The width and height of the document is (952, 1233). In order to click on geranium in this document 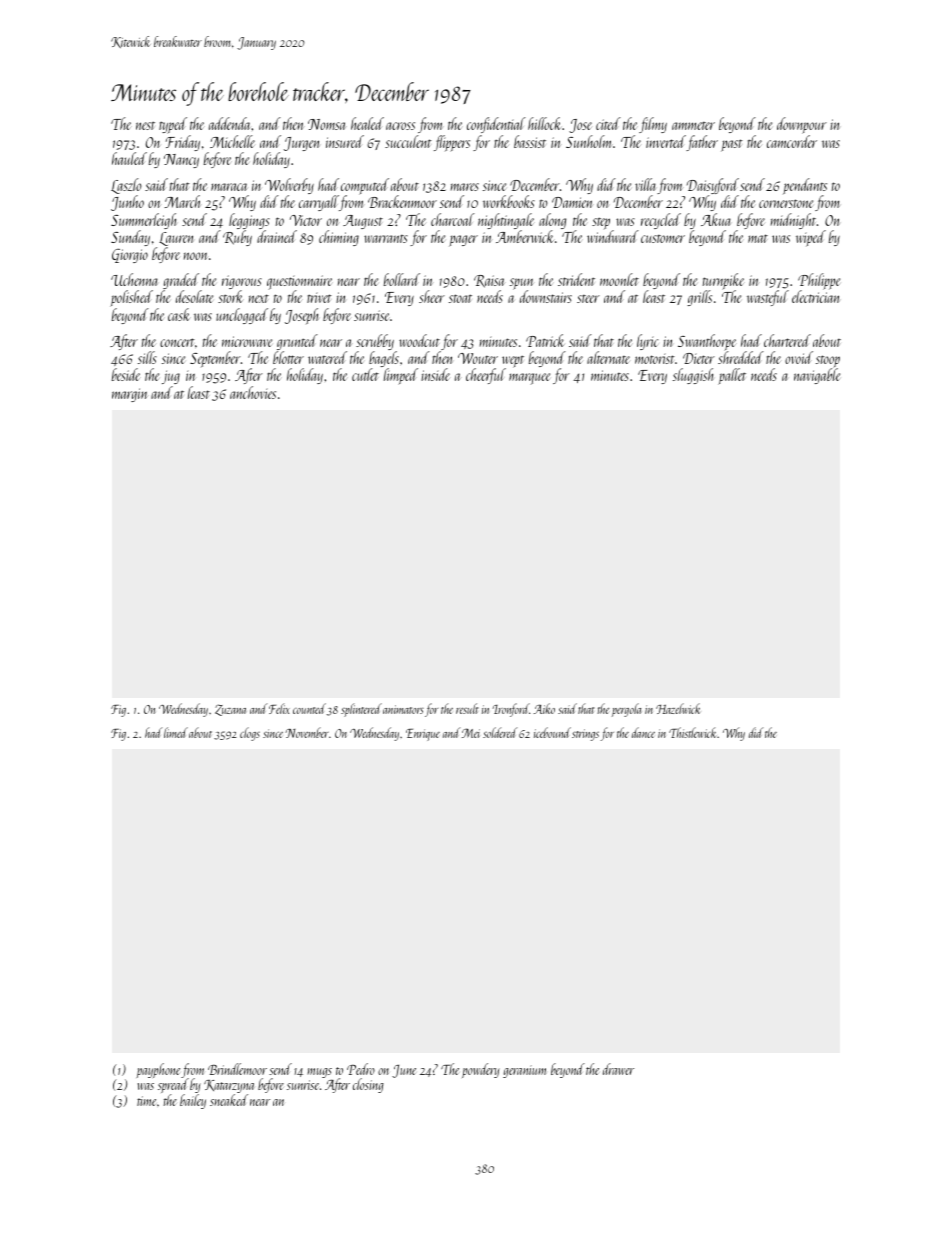, I will do `click(524, 1071)`.
